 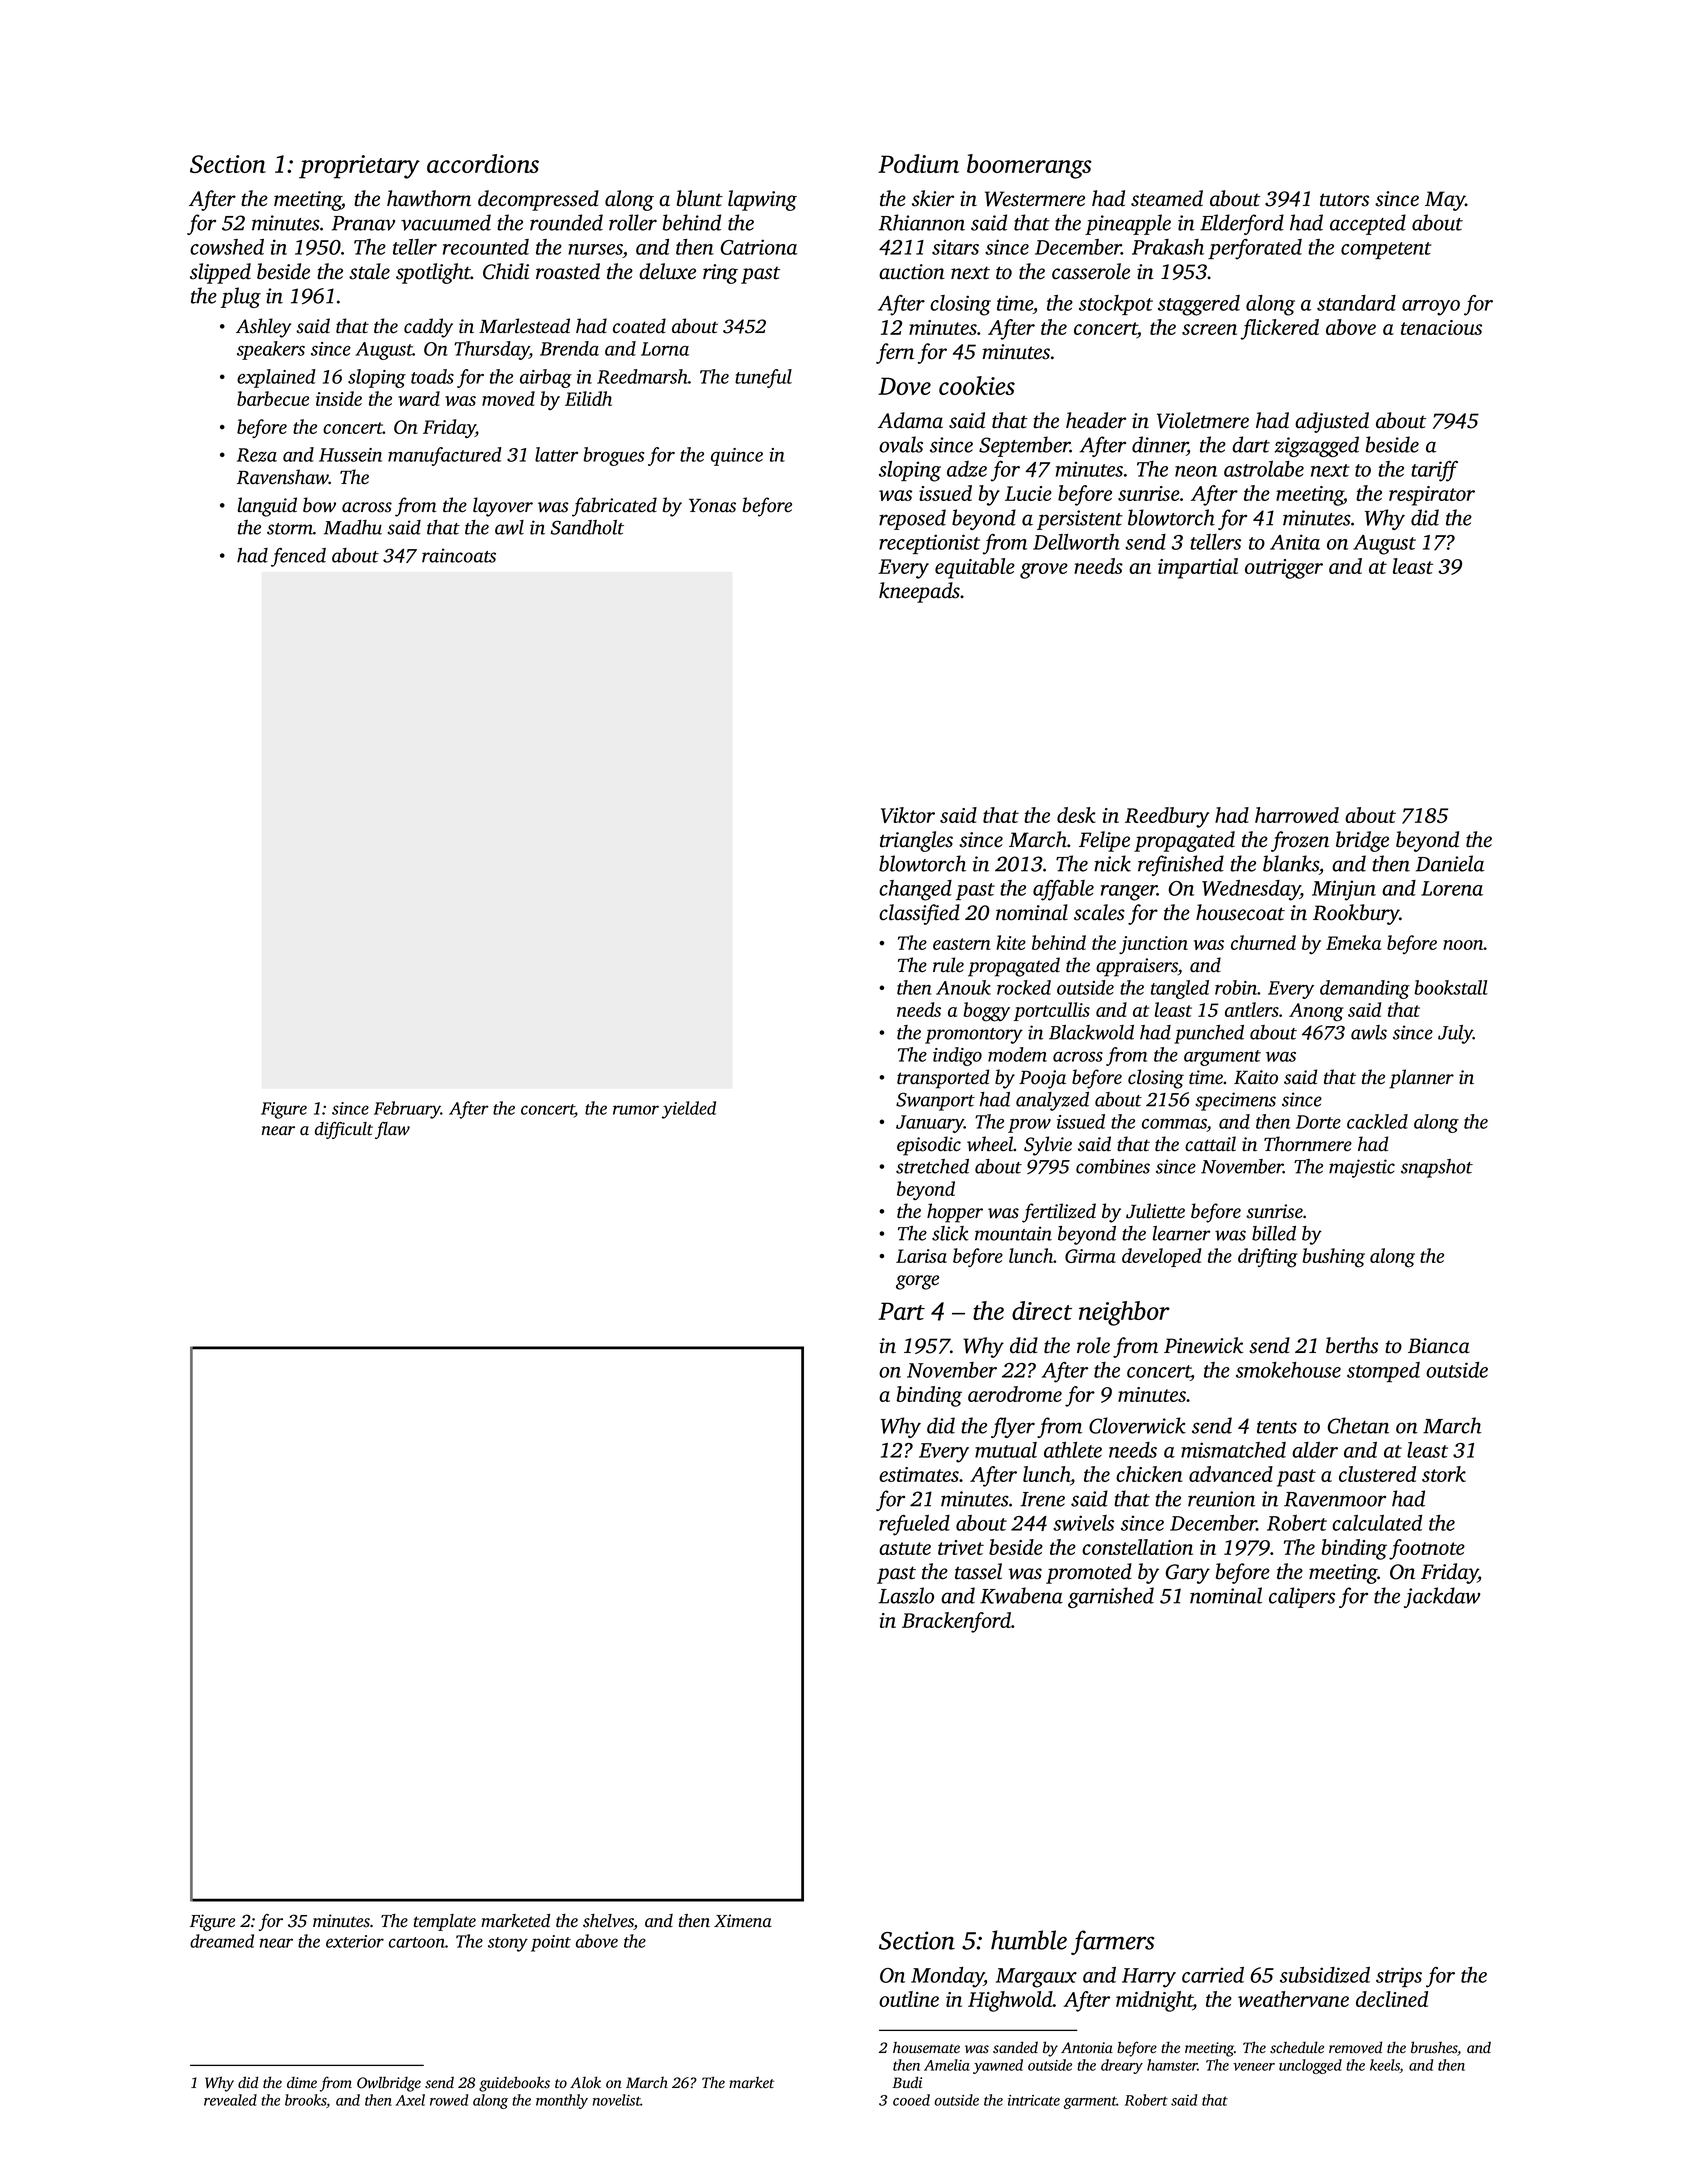 I want to click on fern, so click(x=895, y=353).
